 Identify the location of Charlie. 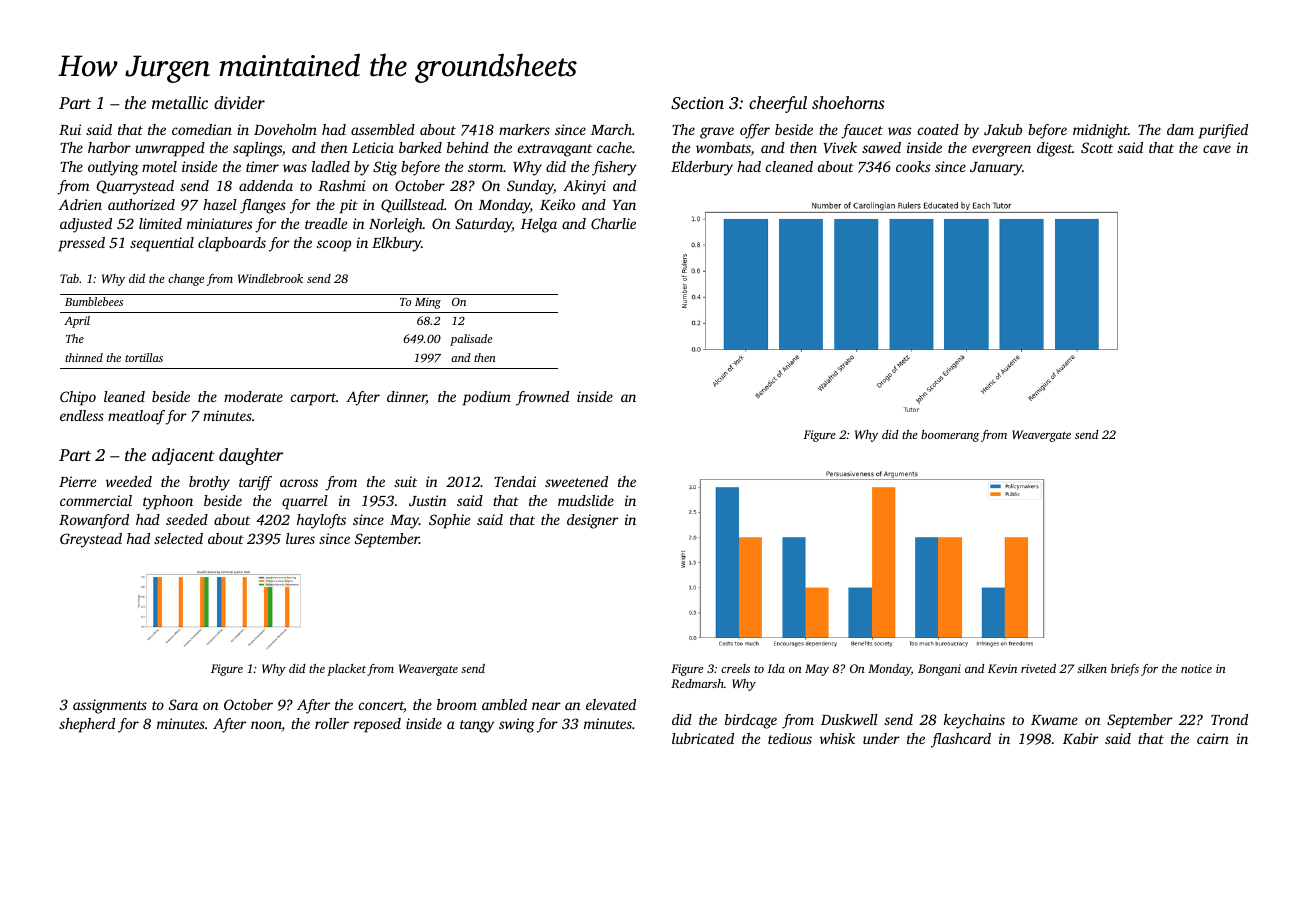
(613, 223).
